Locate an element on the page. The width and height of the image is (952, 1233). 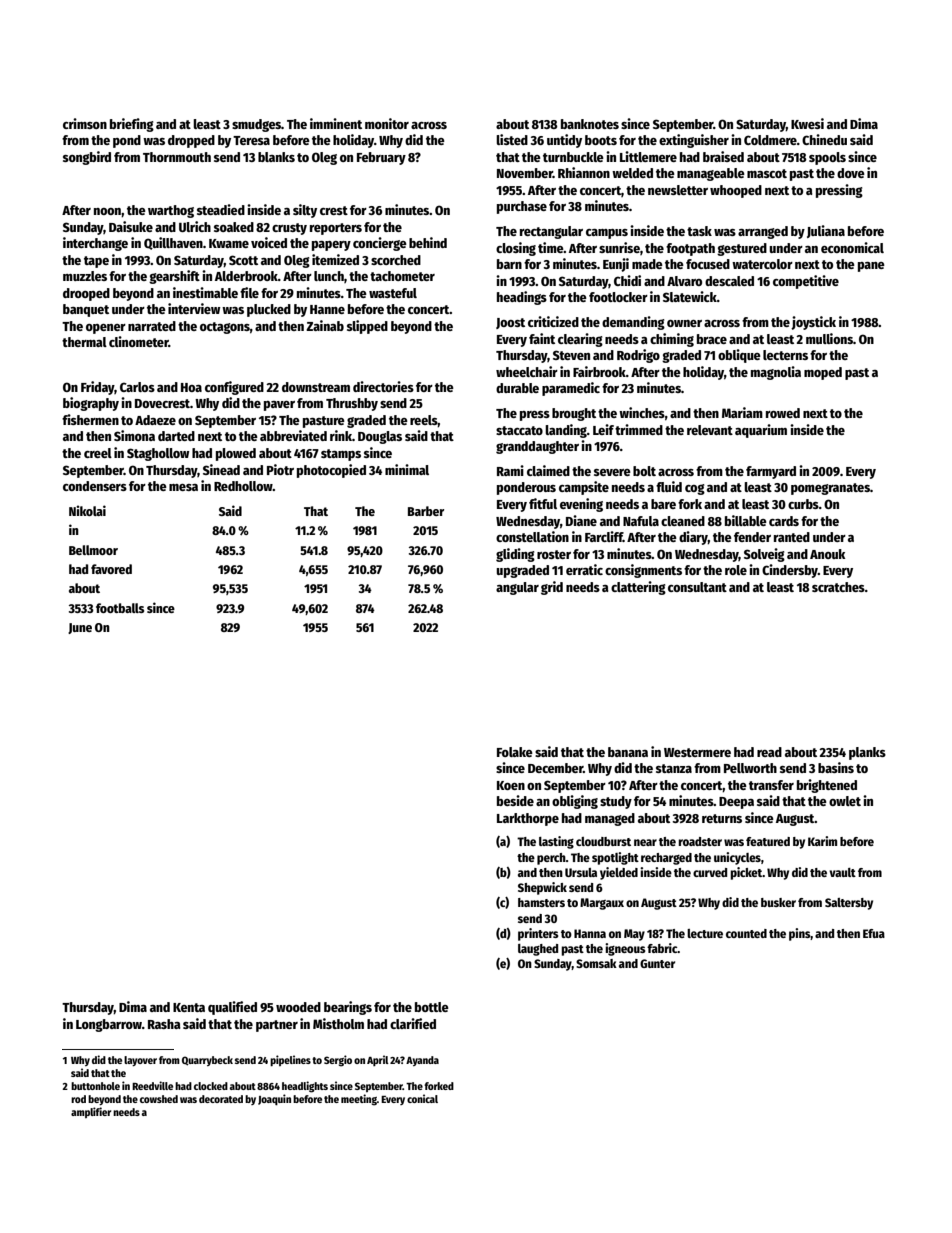
qualified is located at coordinates (232, 1008).
